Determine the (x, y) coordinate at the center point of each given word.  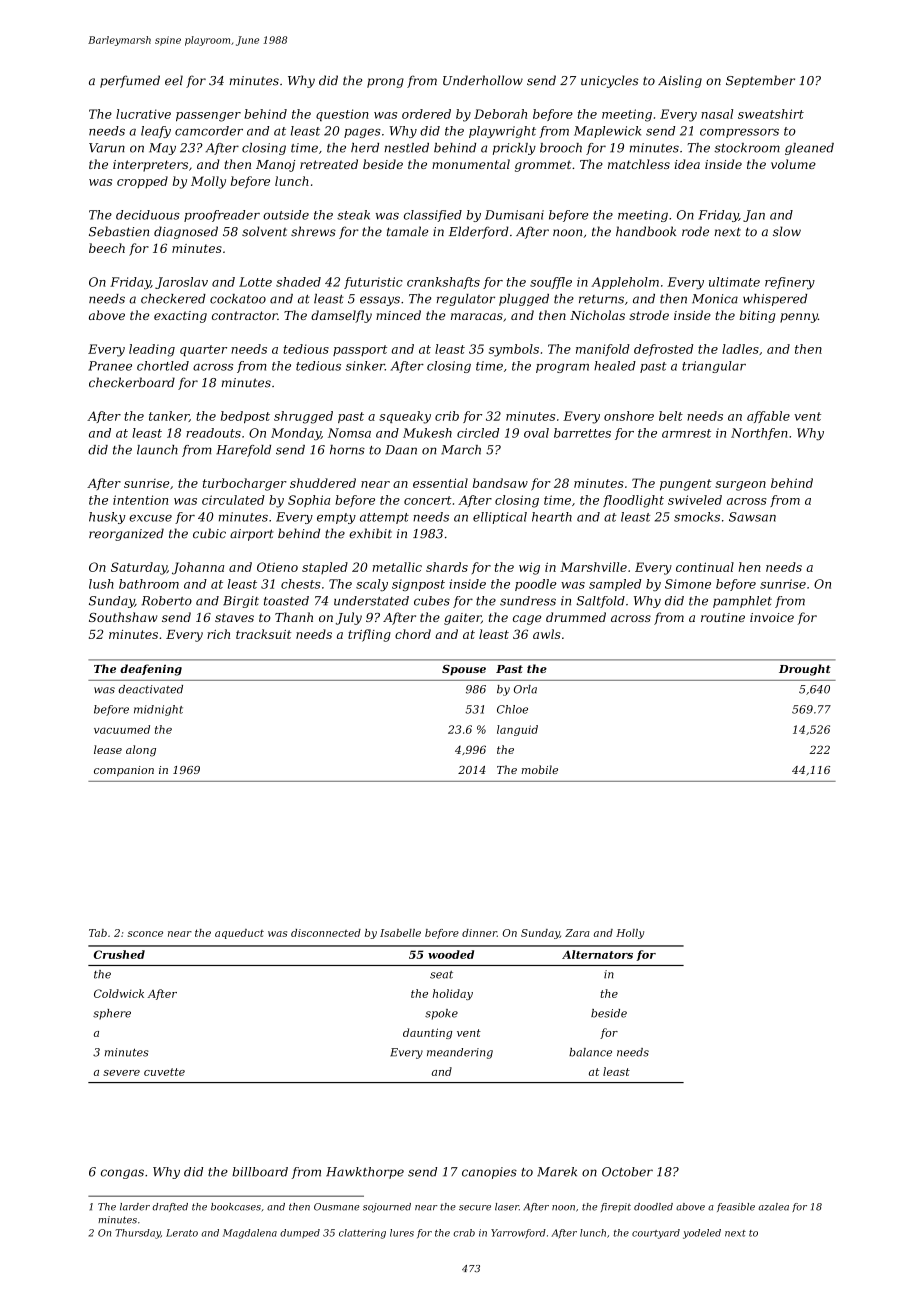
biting (757, 316)
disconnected (326, 933)
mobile (539, 769)
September (760, 81)
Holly (630, 934)
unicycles (609, 81)
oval (536, 433)
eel (174, 80)
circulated (233, 500)
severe (121, 1073)
